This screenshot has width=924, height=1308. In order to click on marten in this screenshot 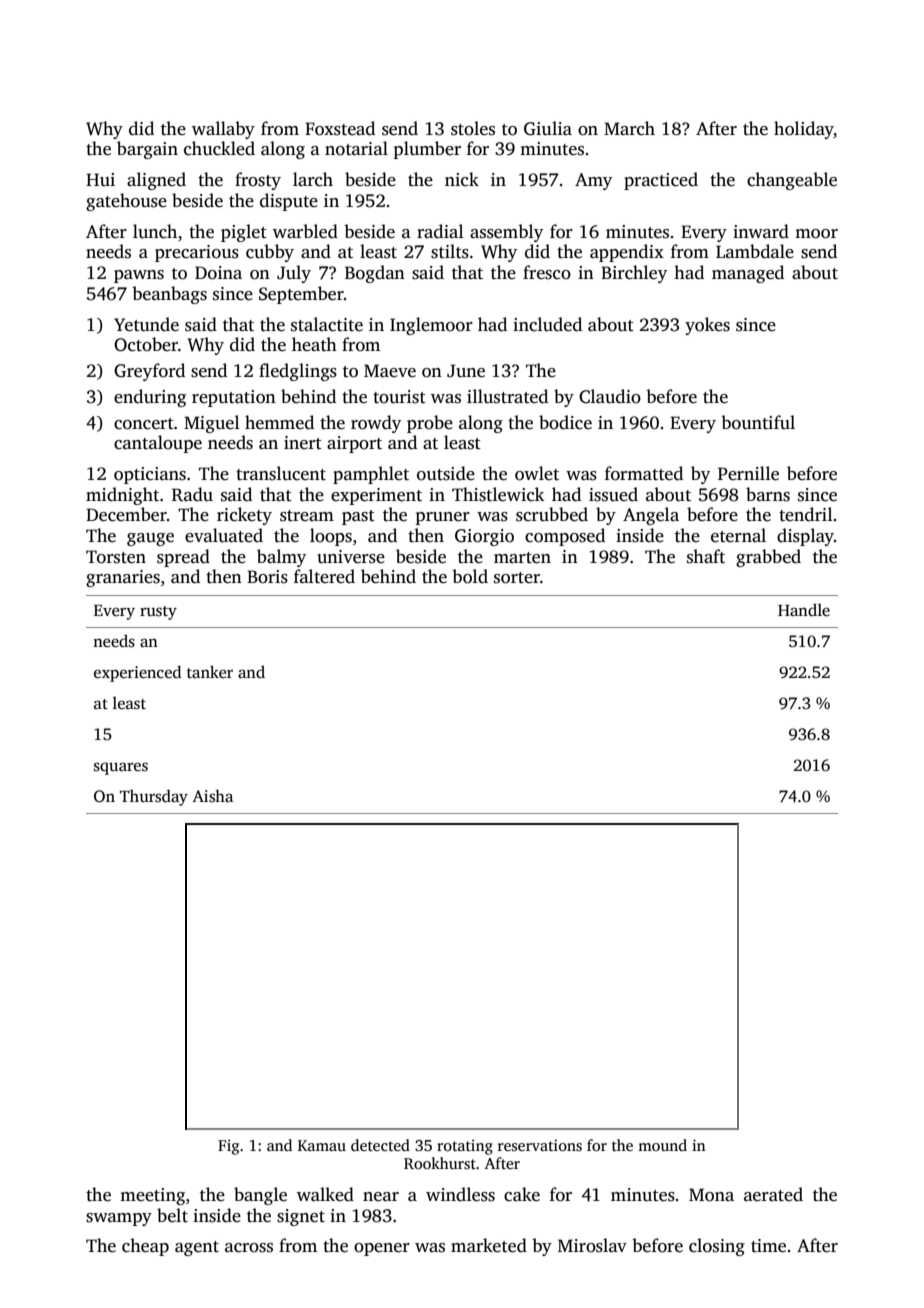, I will do `click(522, 558)`.
